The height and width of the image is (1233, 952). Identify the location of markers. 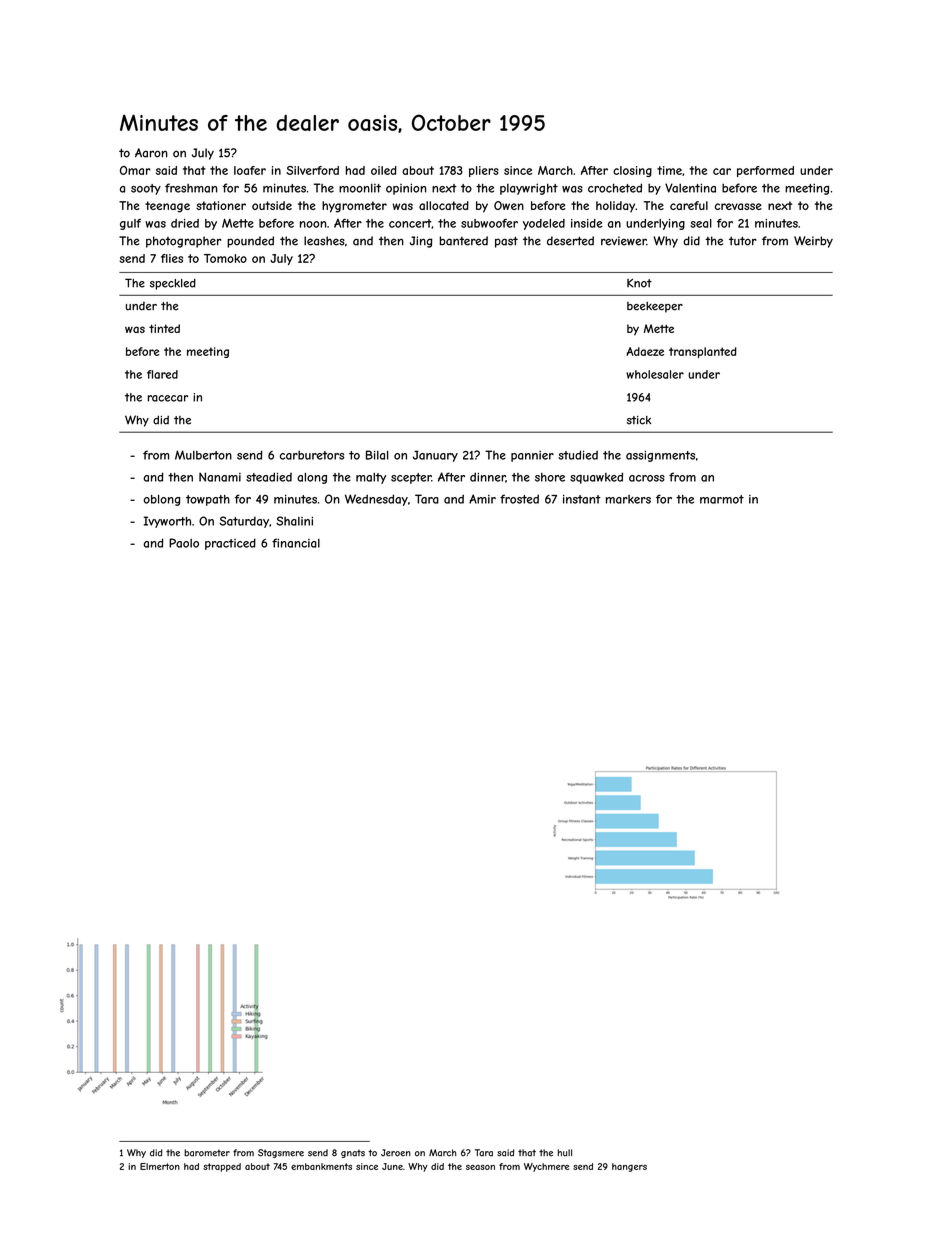
(628, 499).
